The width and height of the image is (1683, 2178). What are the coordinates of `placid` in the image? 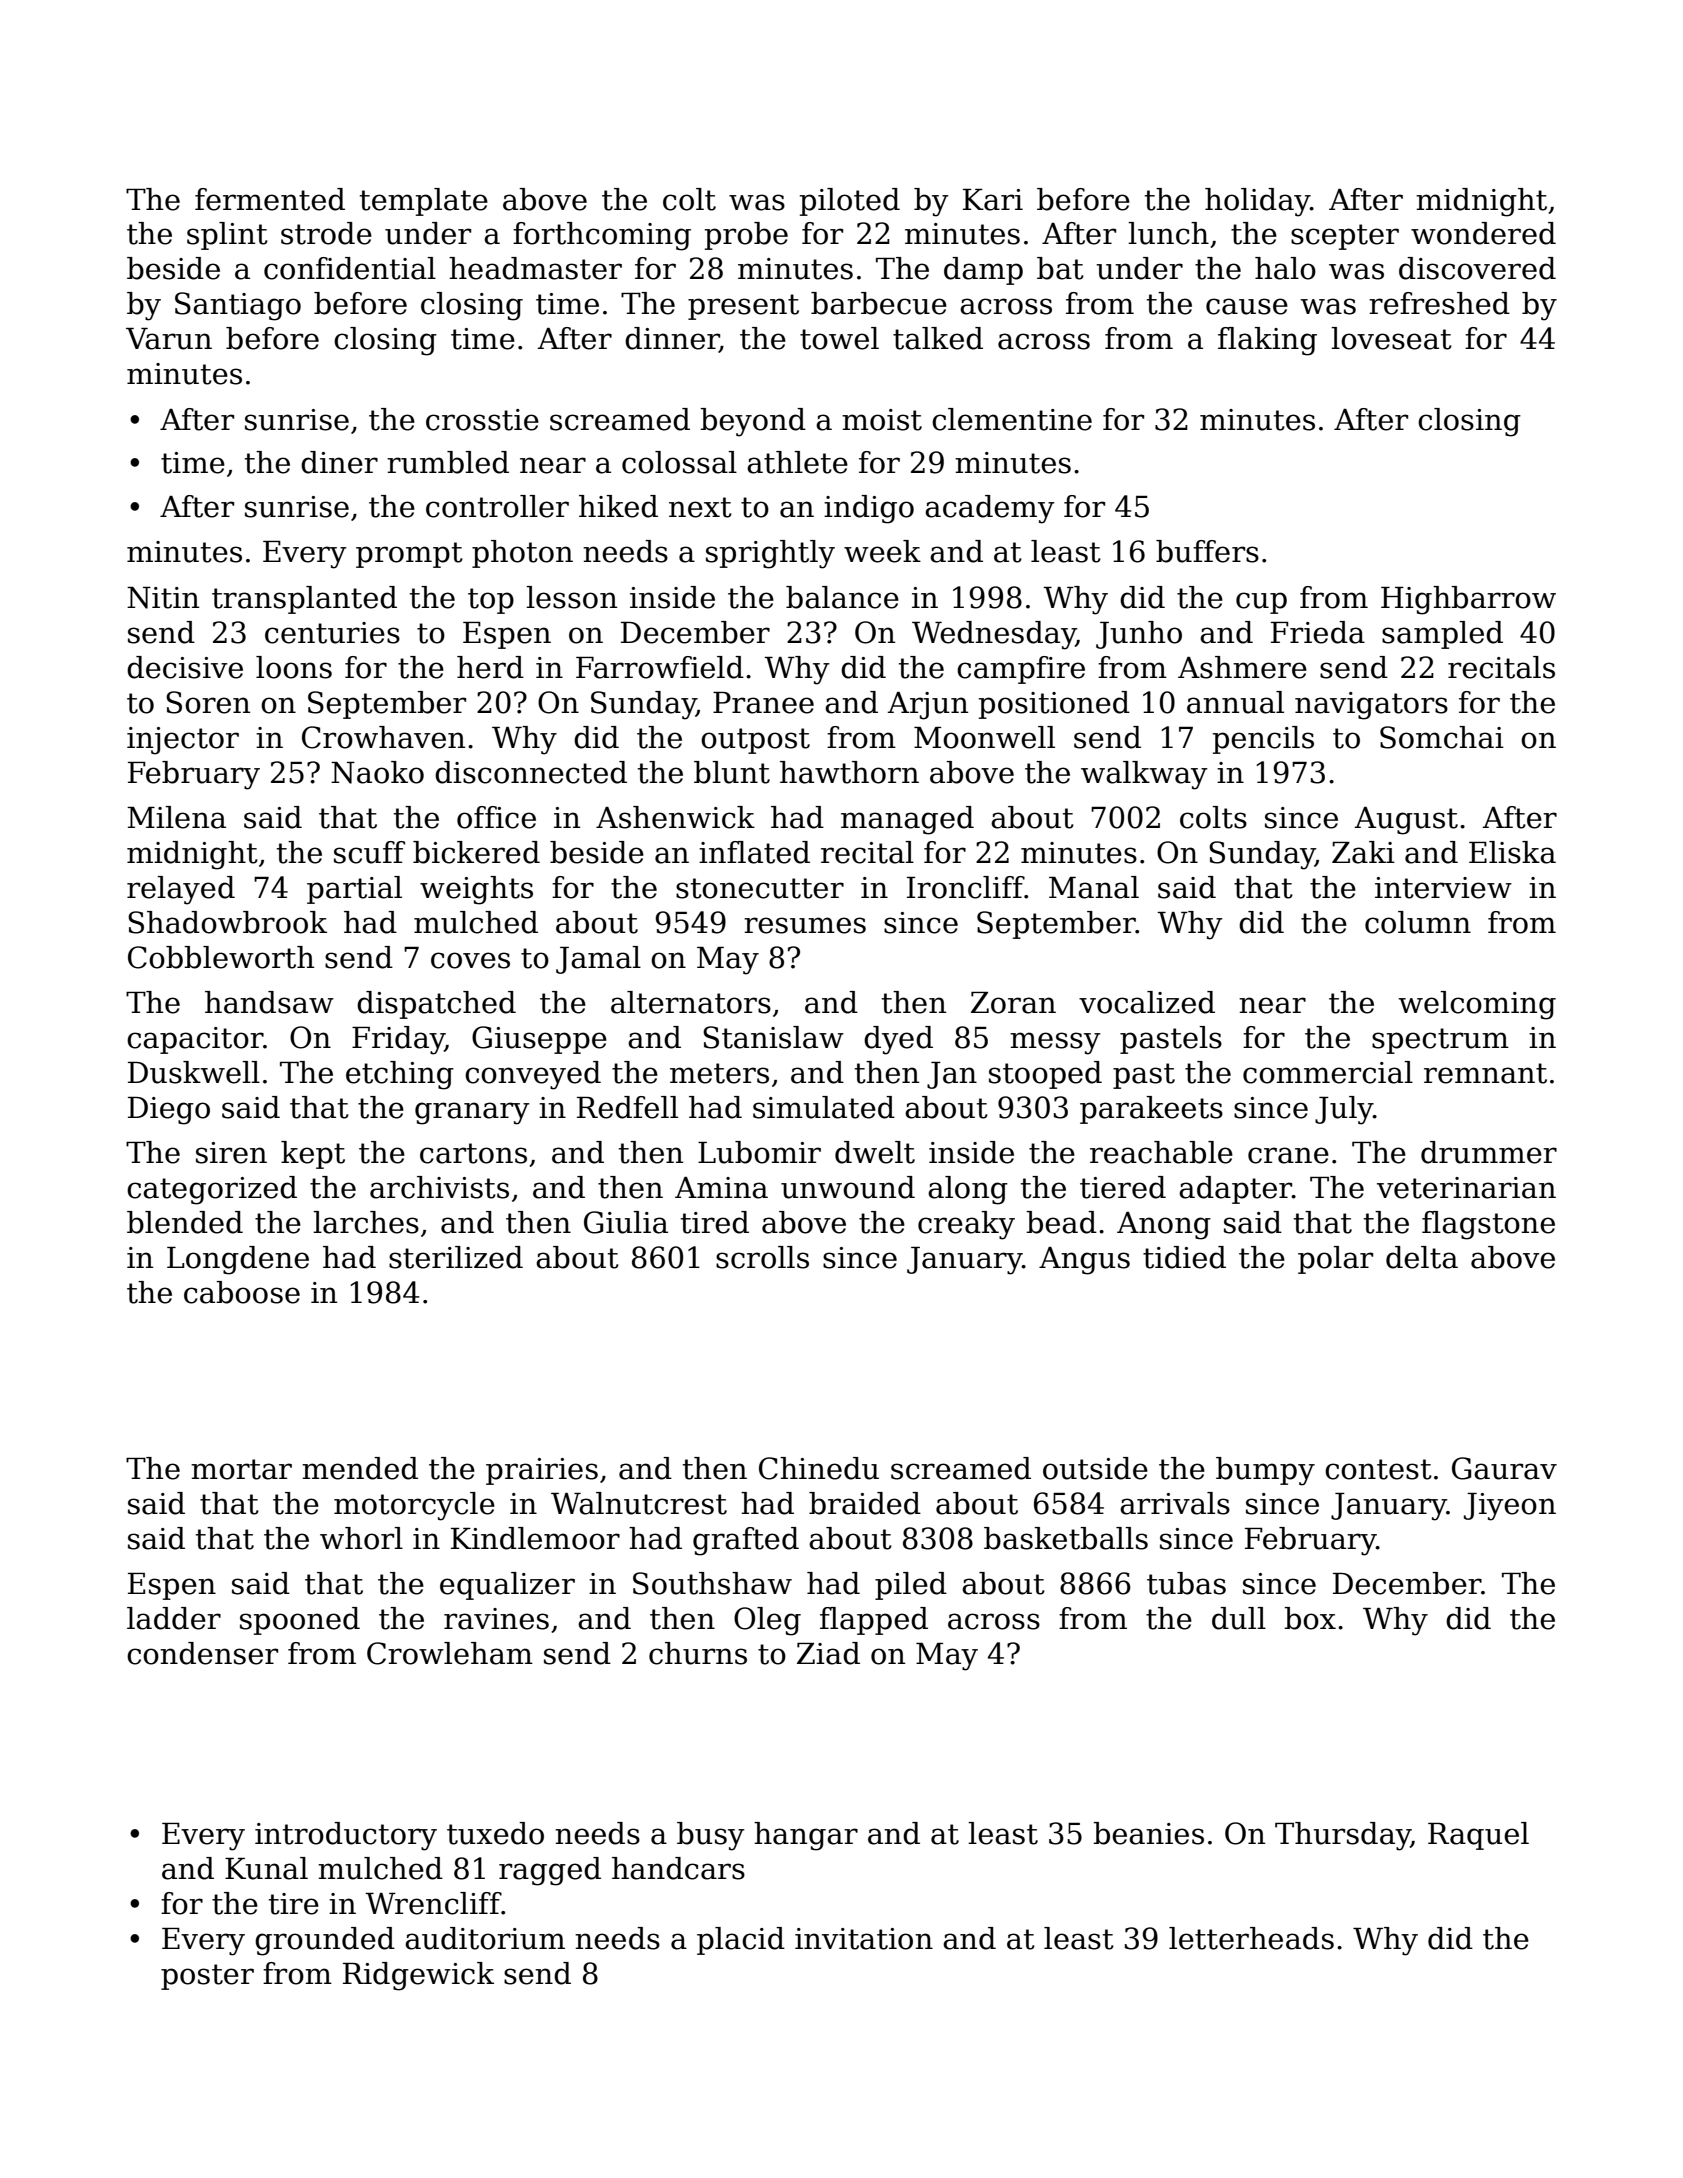 It's located at (741, 1941).
